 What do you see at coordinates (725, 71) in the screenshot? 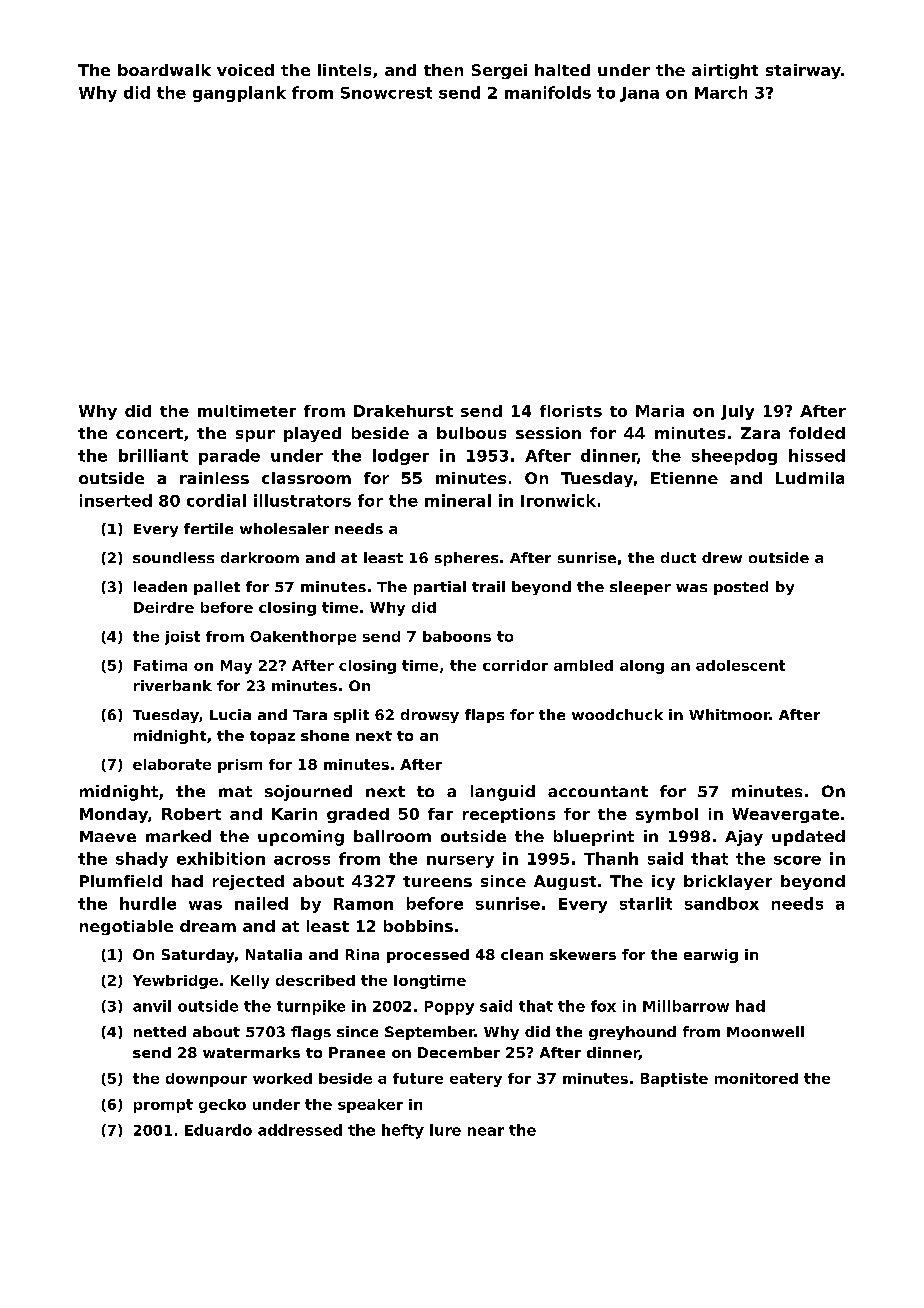
I see `airtight` at bounding box center [725, 71].
